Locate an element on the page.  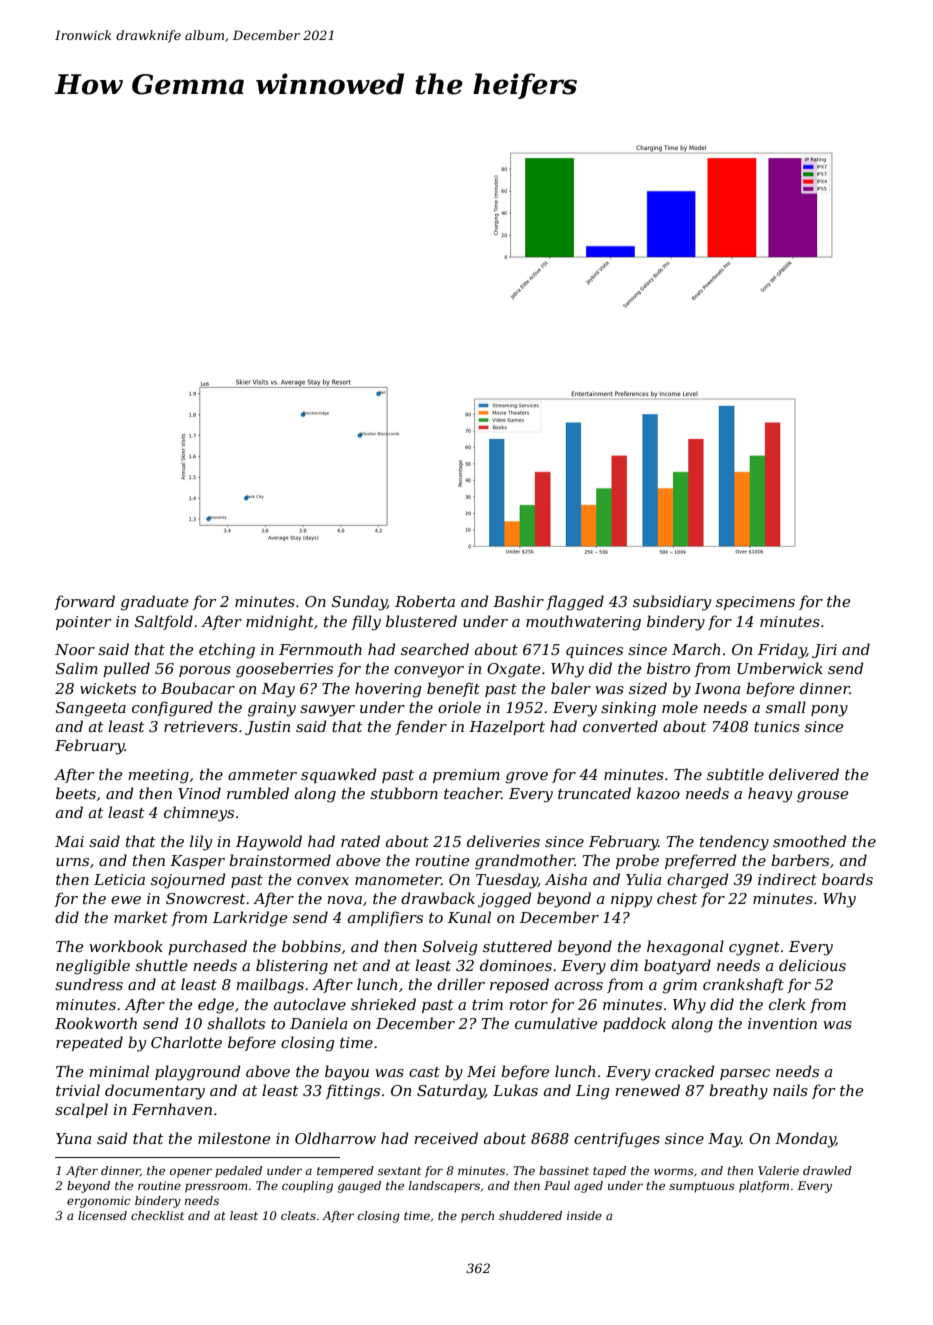
inside is located at coordinates (584, 1215).
